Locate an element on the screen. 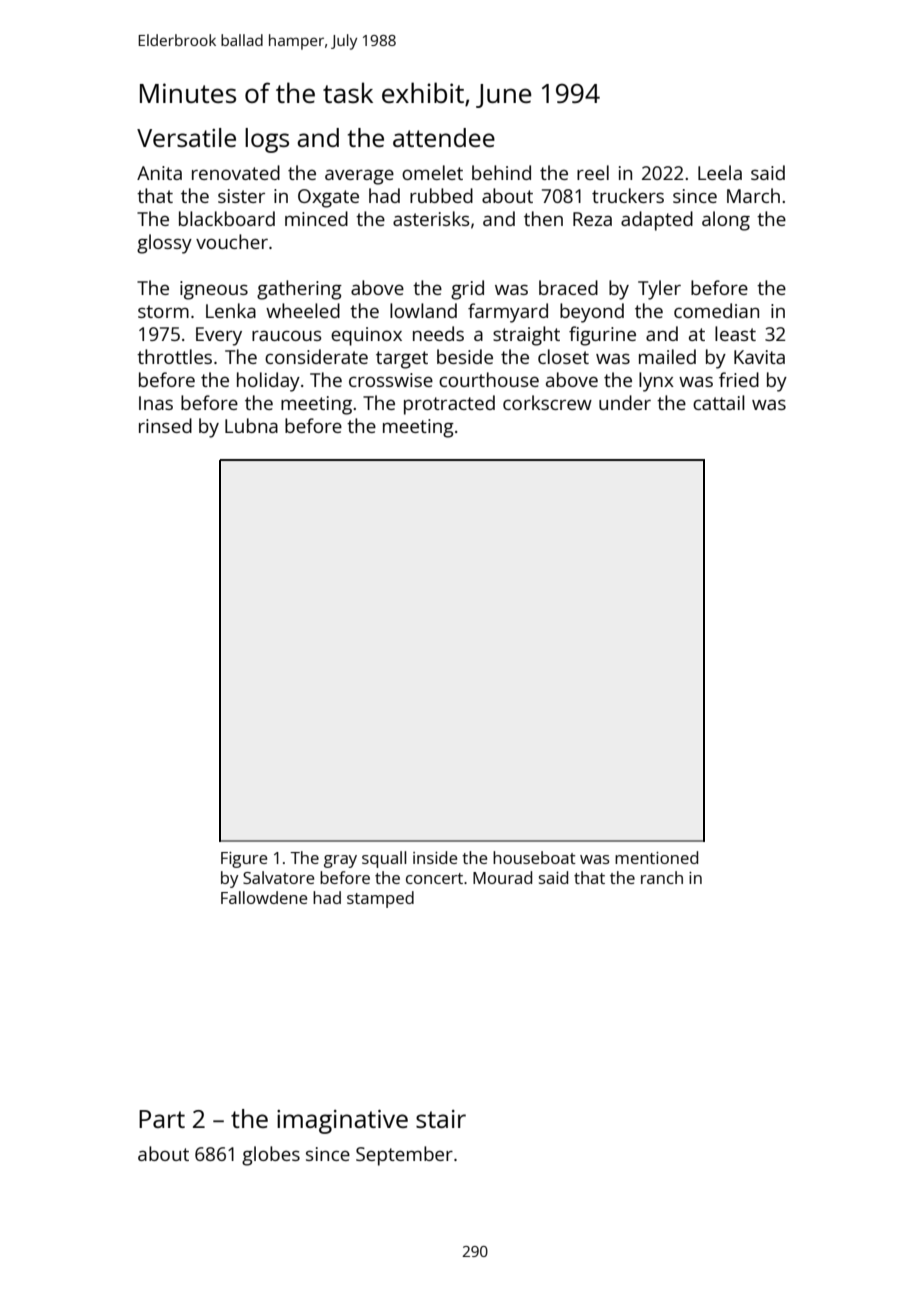 The width and height of the screenshot is (924, 1314). squall is located at coordinates (384, 859).
